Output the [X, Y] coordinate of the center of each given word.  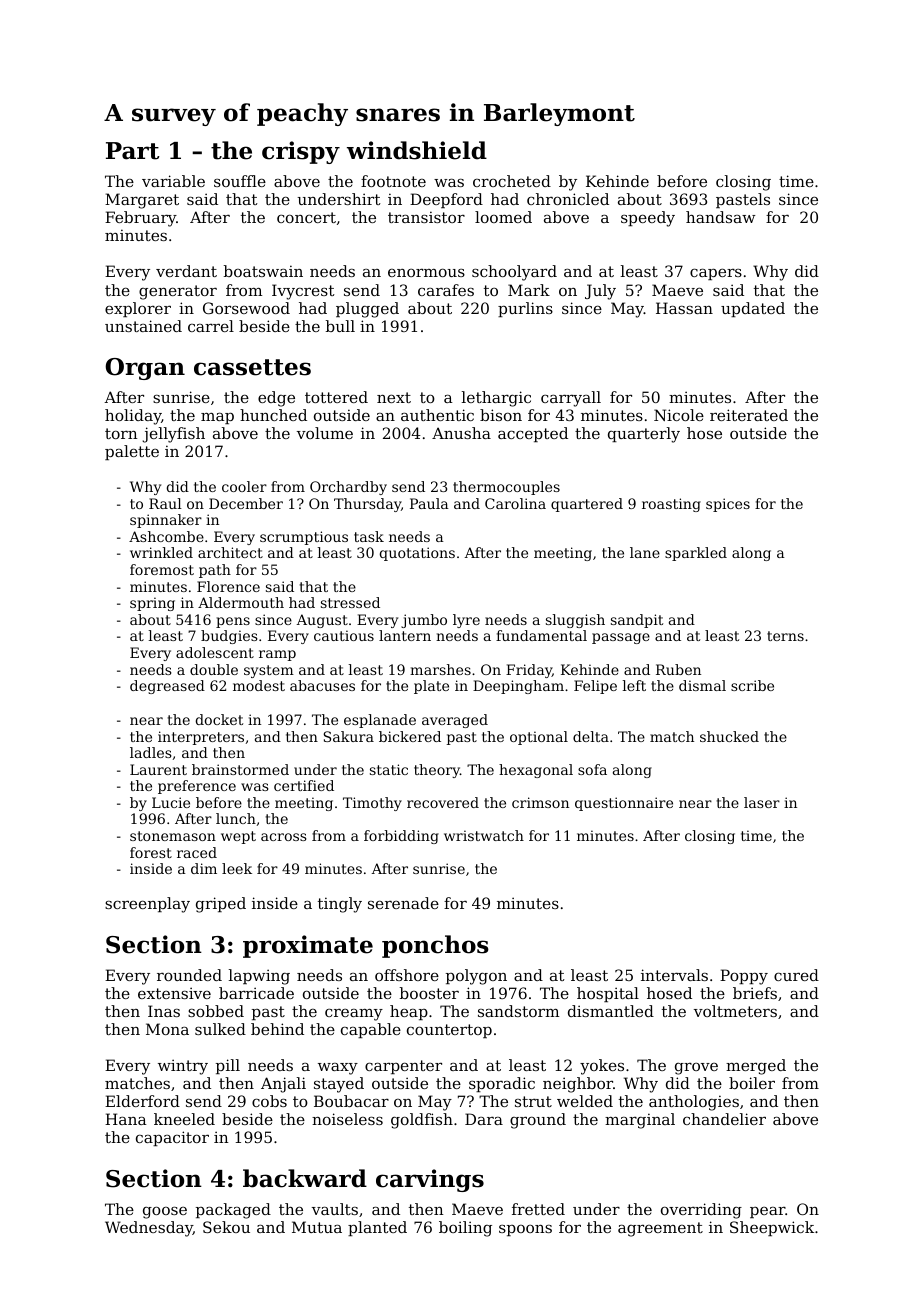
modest [259, 685]
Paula [429, 503]
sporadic [502, 1084]
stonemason [173, 836]
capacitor [172, 1138]
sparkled [696, 554]
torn [121, 433]
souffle [240, 181]
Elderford [142, 1101]
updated [753, 309]
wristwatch [484, 835]
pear [767, 1212]
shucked [729, 736]
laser [762, 802]
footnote [393, 181]
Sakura [349, 736]
